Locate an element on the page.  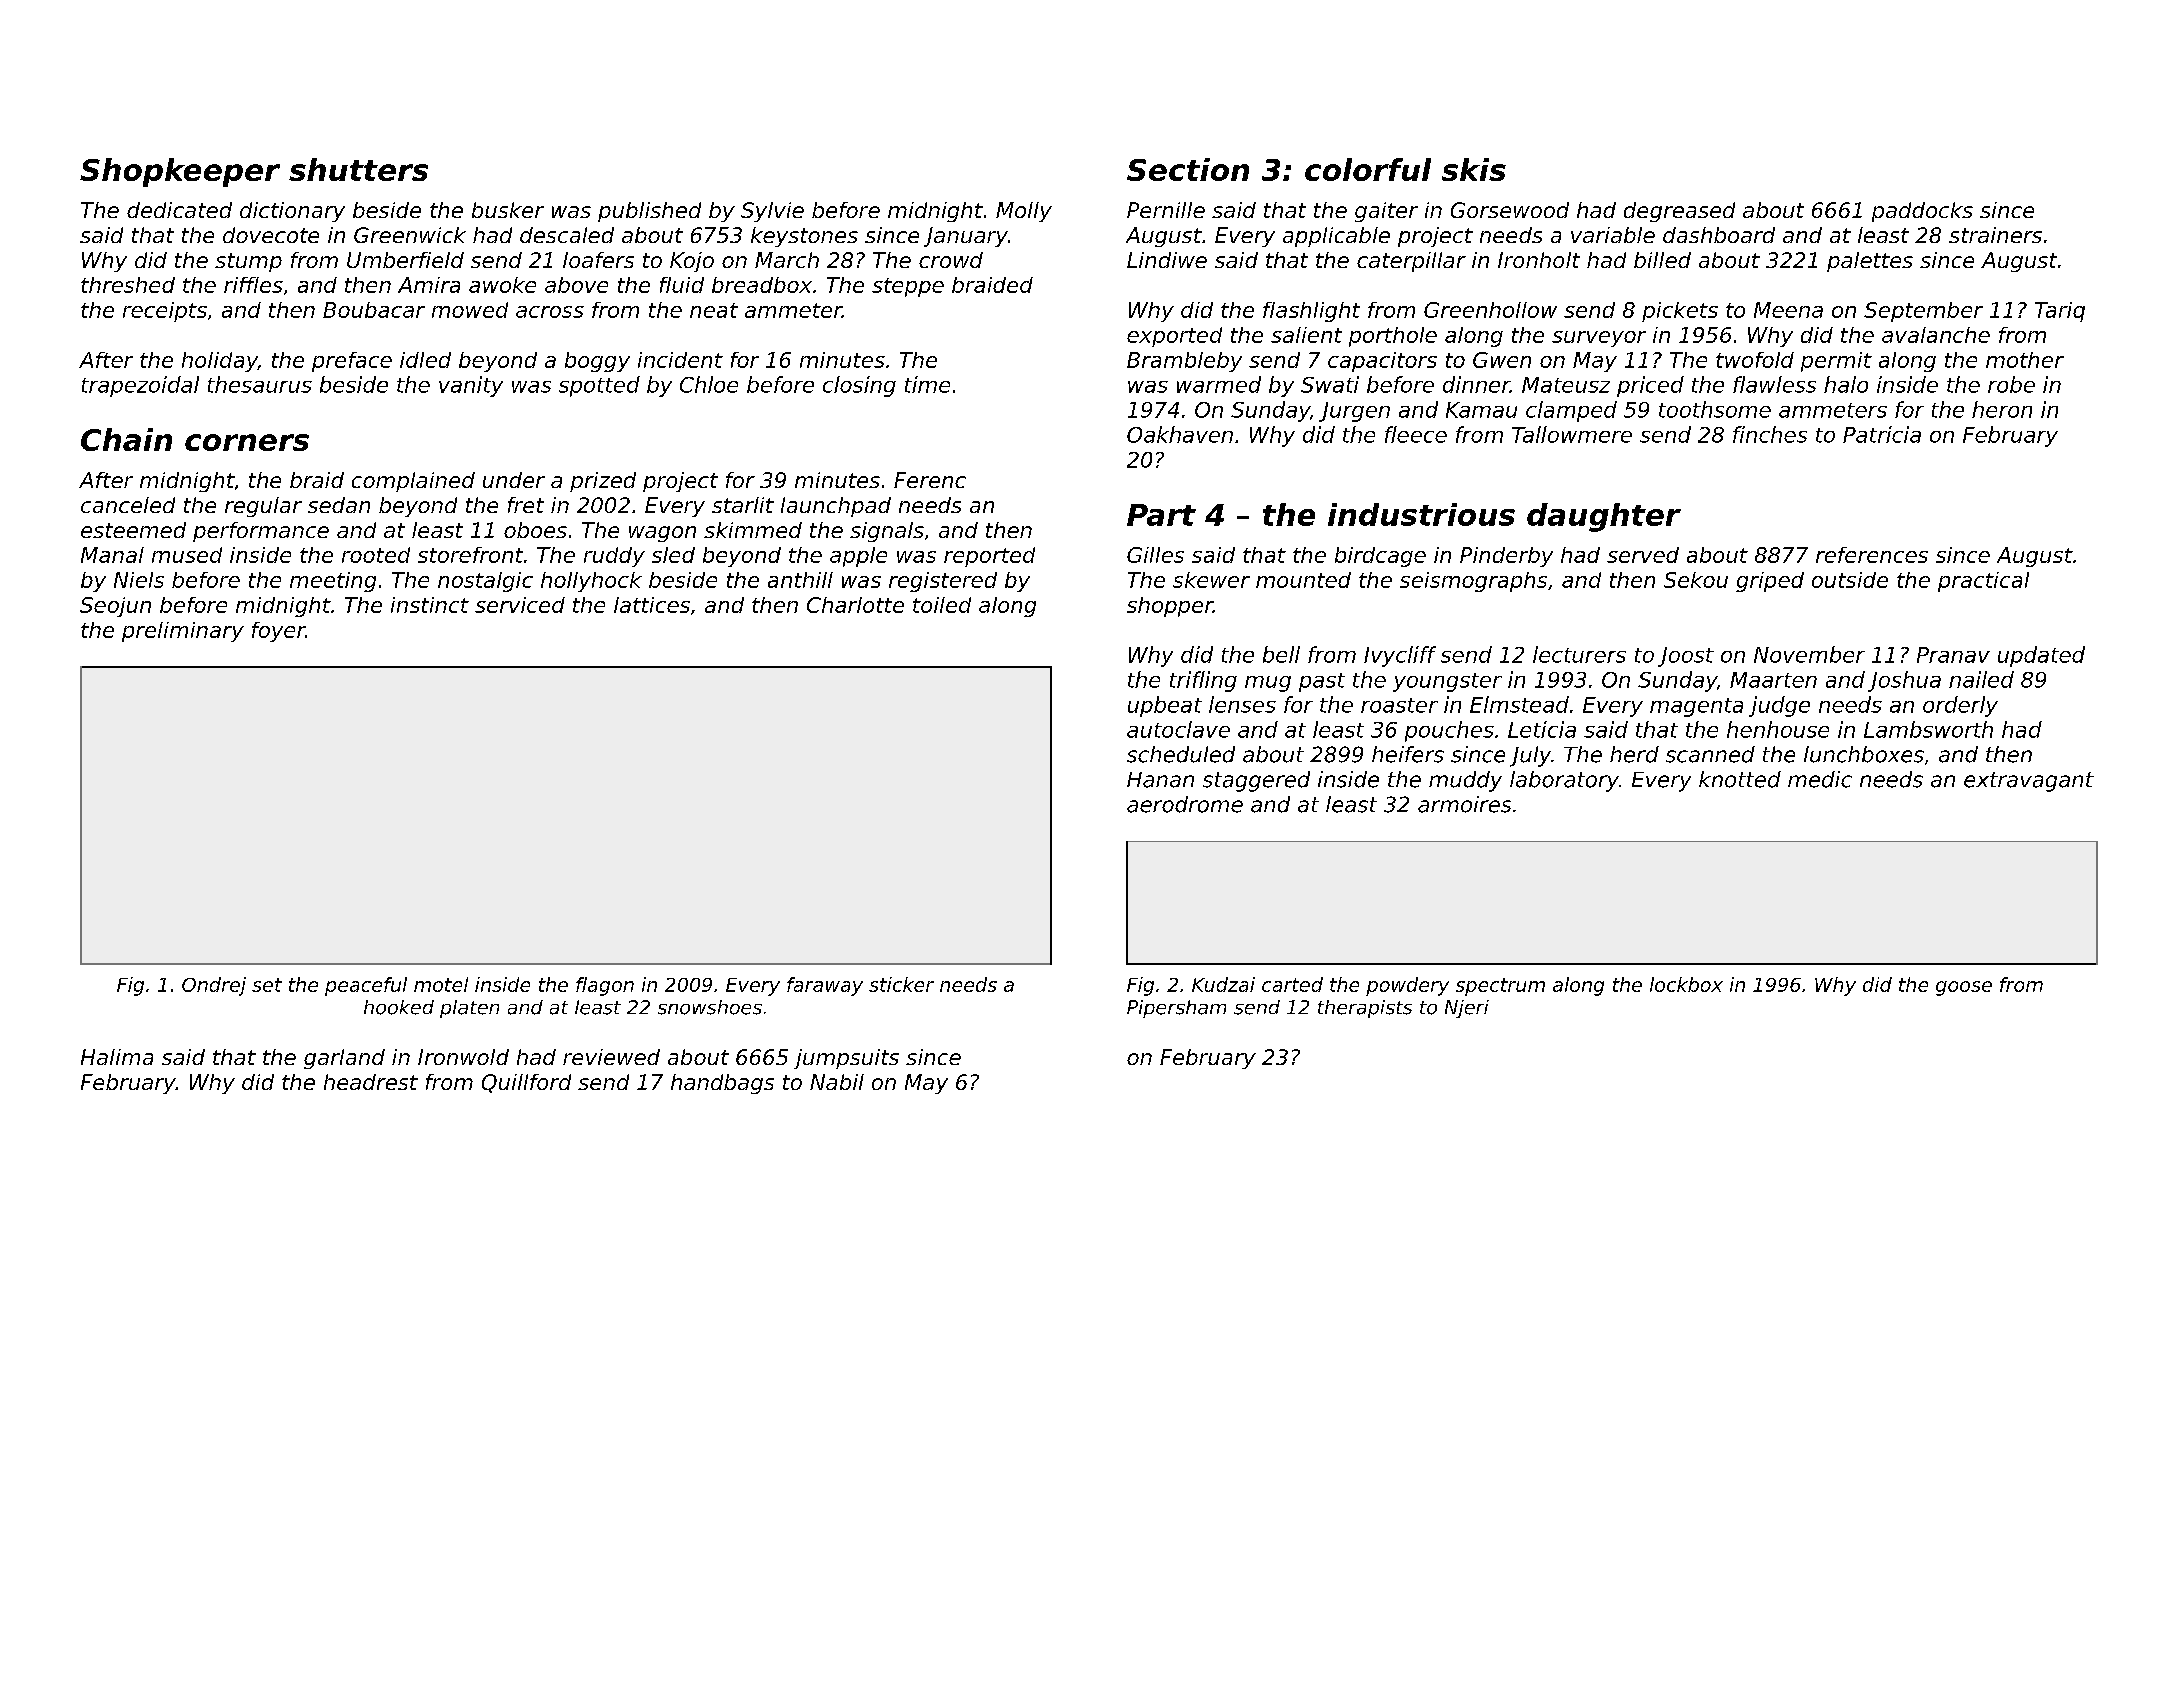
mounted is located at coordinates (1303, 580).
